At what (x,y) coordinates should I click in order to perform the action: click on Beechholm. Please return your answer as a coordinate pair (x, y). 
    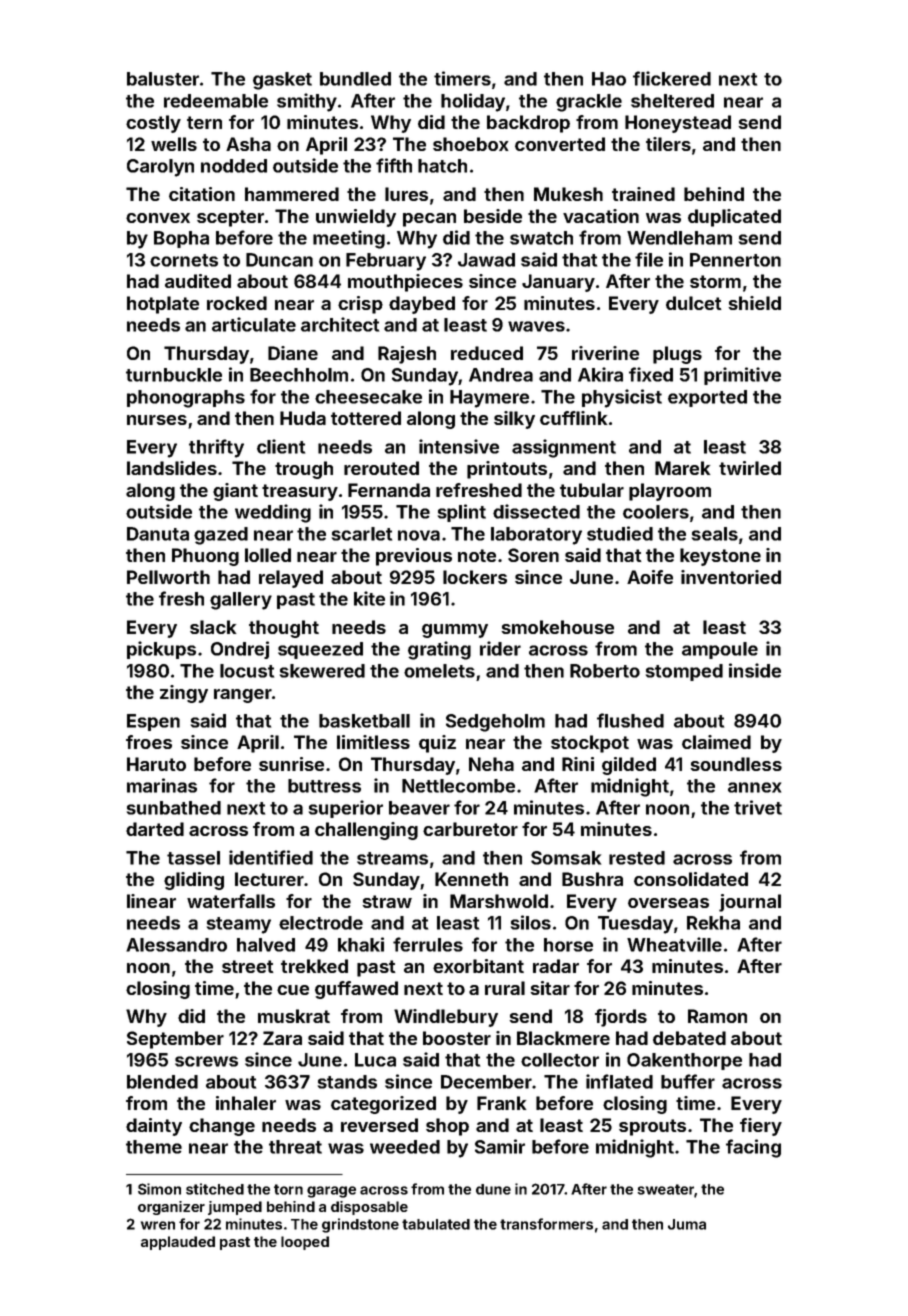
    Looking at the image, I should click on (299, 375).
